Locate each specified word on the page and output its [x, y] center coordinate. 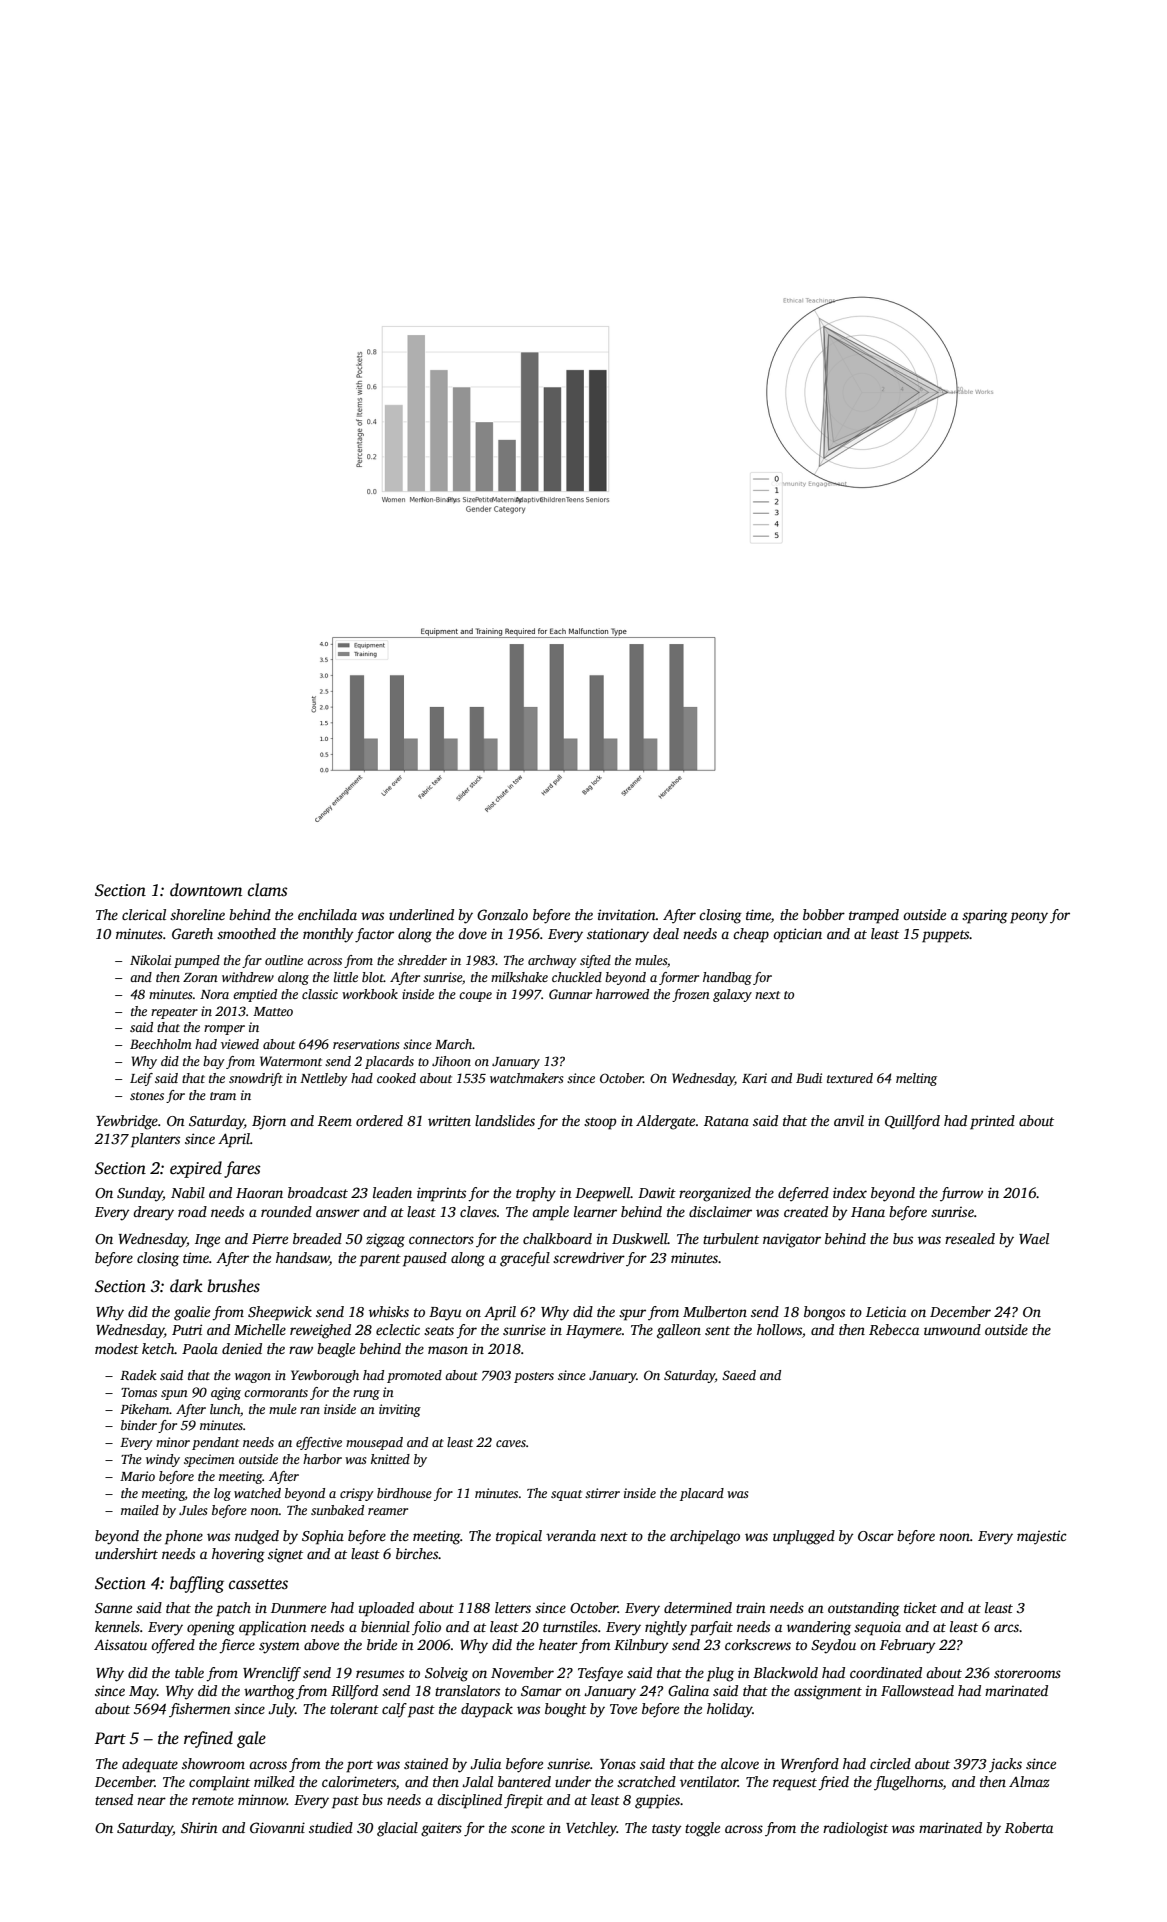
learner [595, 1211]
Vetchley [591, 1829]
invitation [627, 914]
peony [1029, 918]
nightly [666, 1628]
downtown [206, 890]
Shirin [199, 1827]
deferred [803, 1194]
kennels [117, 1626]
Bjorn [269, 1122]
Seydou [833, 1646]
